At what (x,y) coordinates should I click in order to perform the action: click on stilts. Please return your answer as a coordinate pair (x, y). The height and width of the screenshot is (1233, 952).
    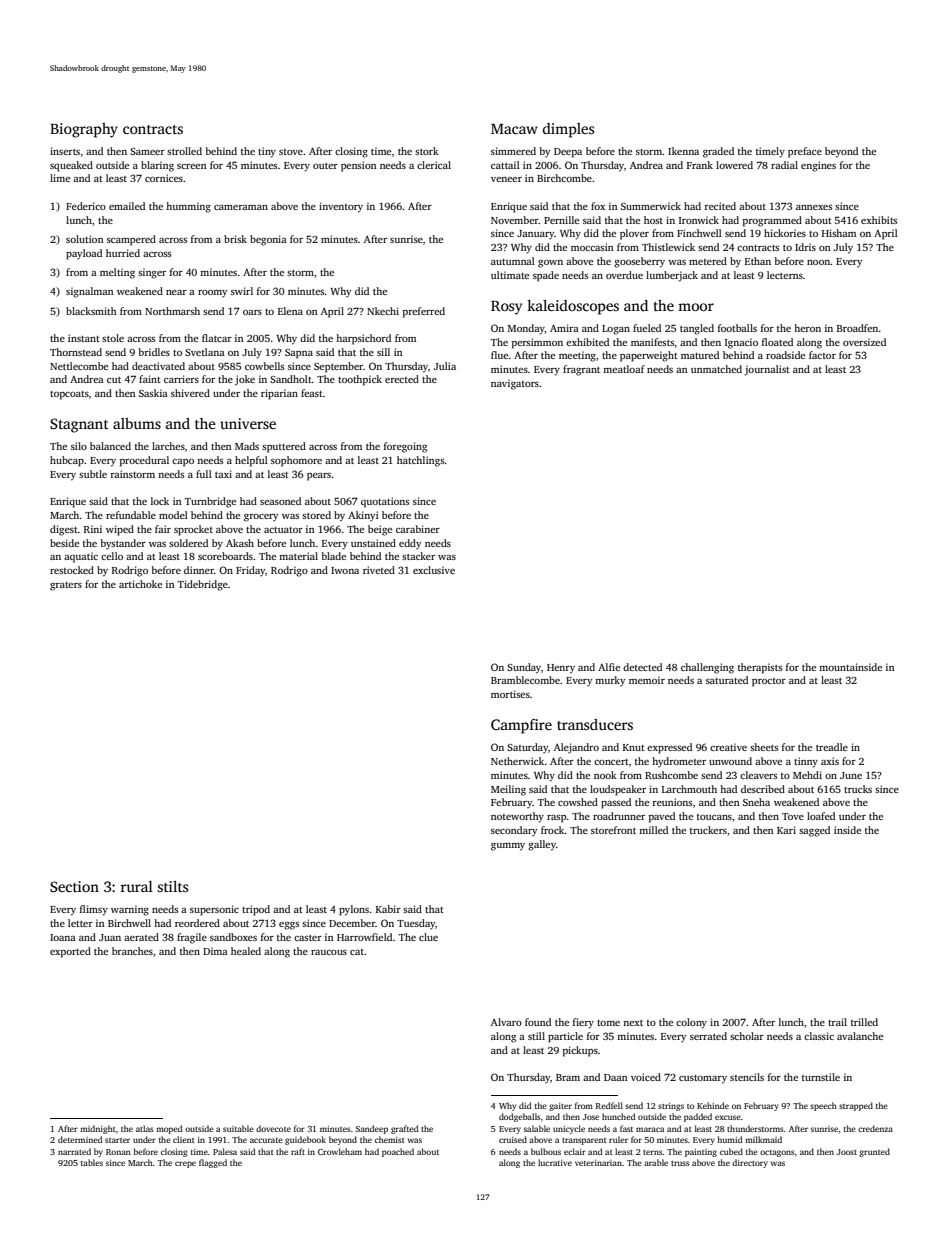
    Looking at the image, I should click on (172, 886).
